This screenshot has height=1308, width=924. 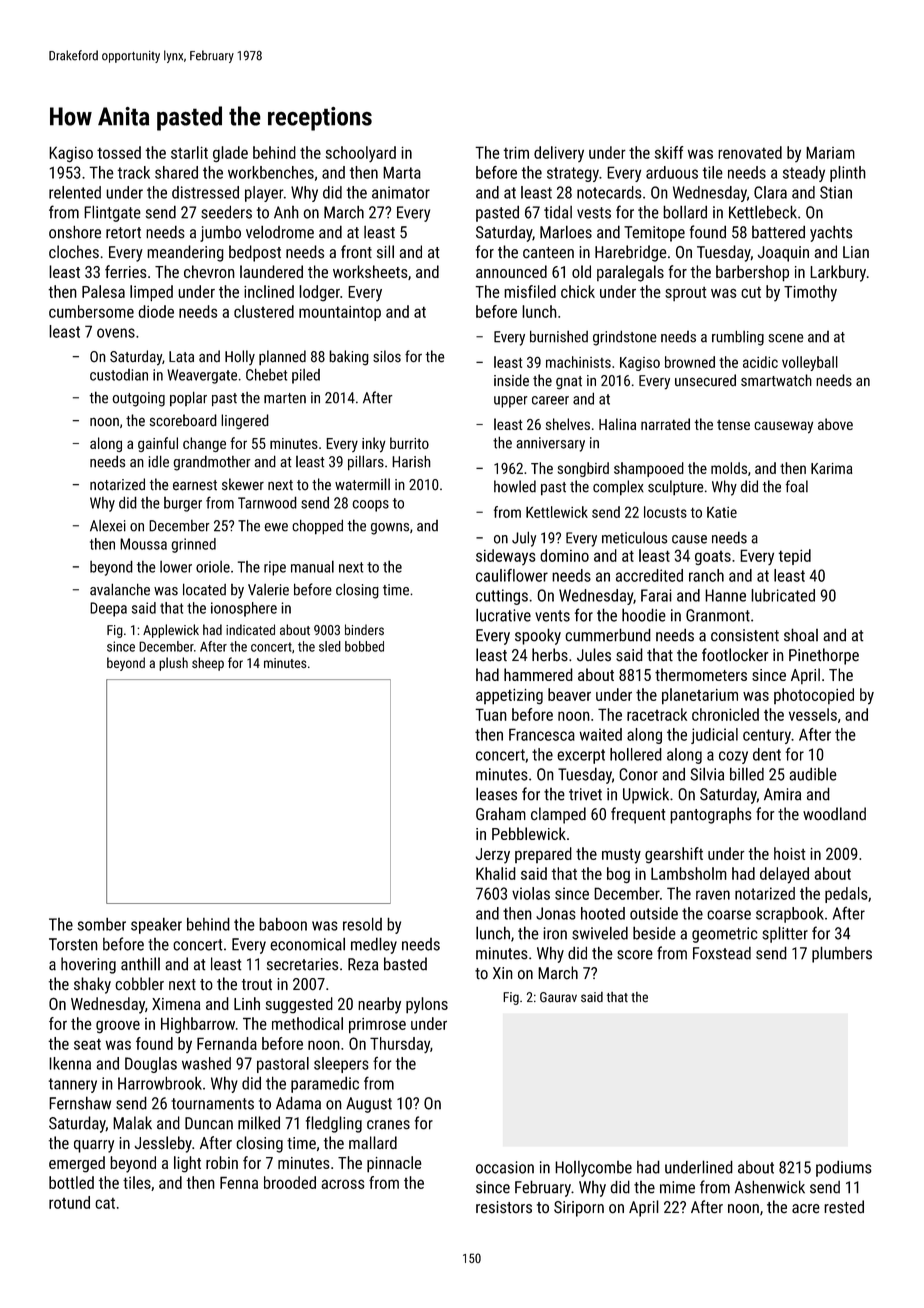 I want to click on hovering, so click(x=88, y=965).
